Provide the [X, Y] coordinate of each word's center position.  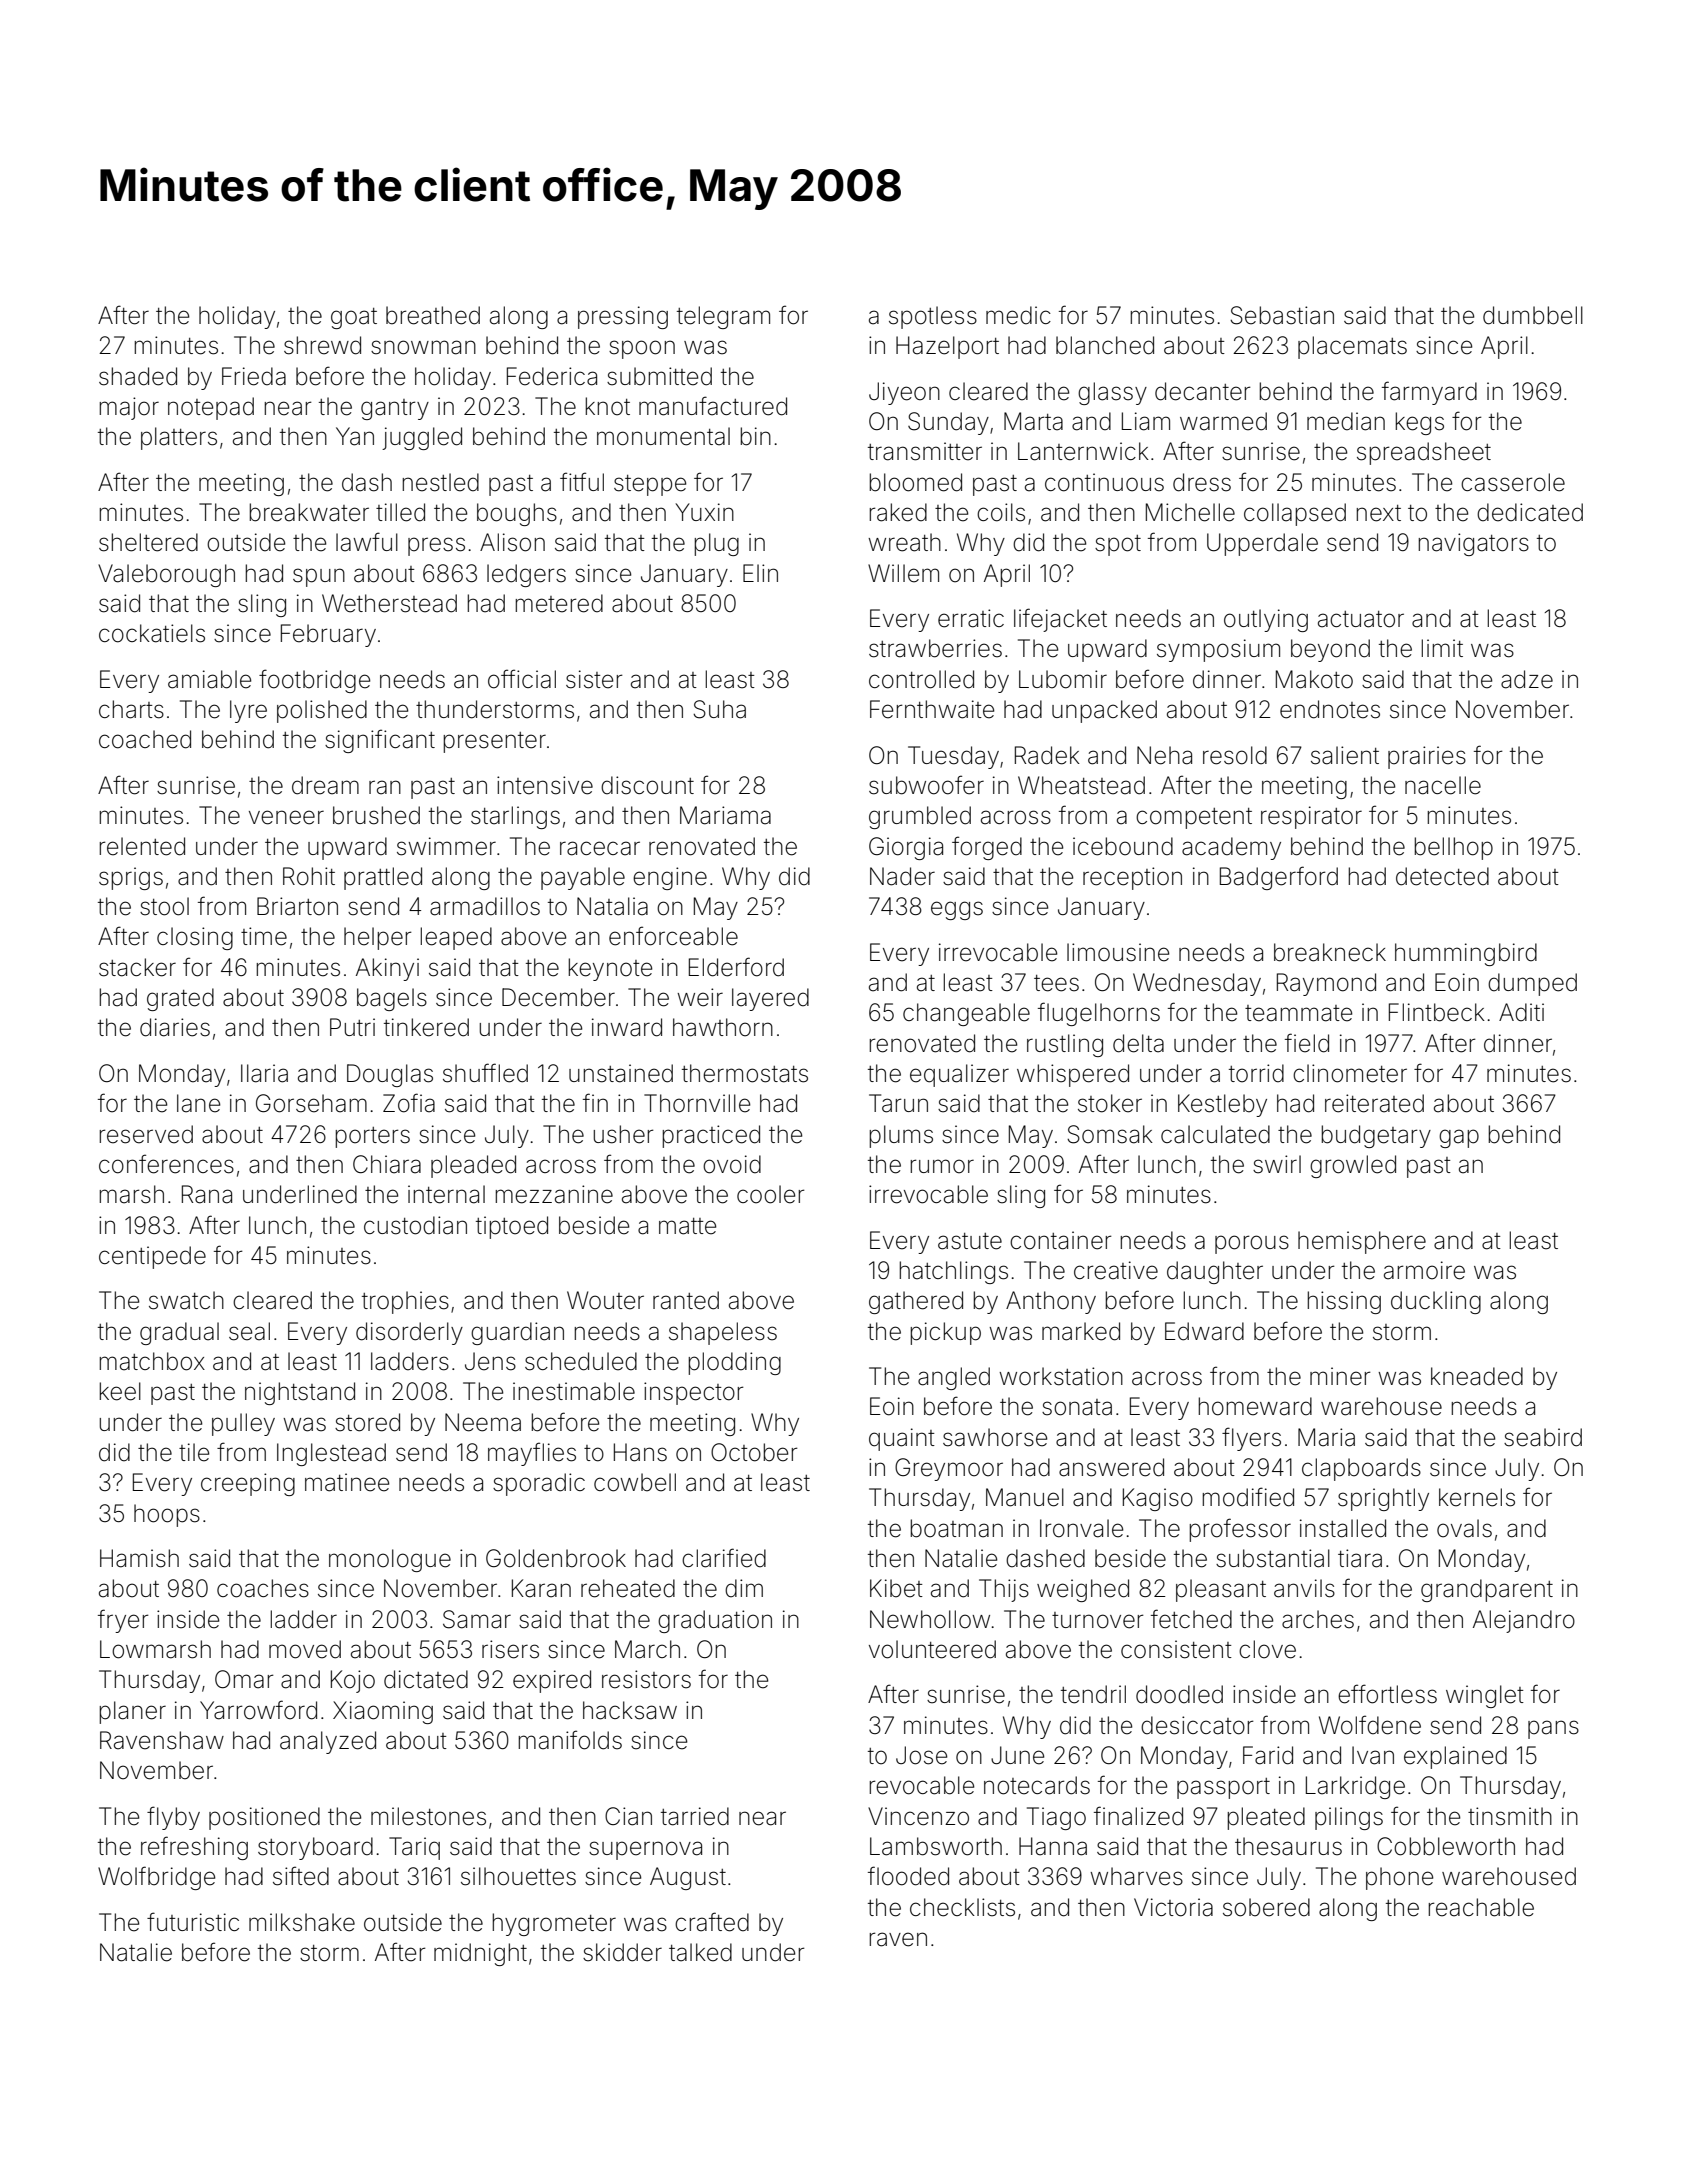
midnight [480, 1954]
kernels [1477, 1497]
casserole [1513, 482]
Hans [640, 1452]
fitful [582, 481]
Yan [355, 436]
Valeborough [166, 575]
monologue [390, 1560]
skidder [622, 1952]
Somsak [1110, 1134]
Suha [719, 709]
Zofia [409, 1103]
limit [1442, 648]
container [1061, 1240]
